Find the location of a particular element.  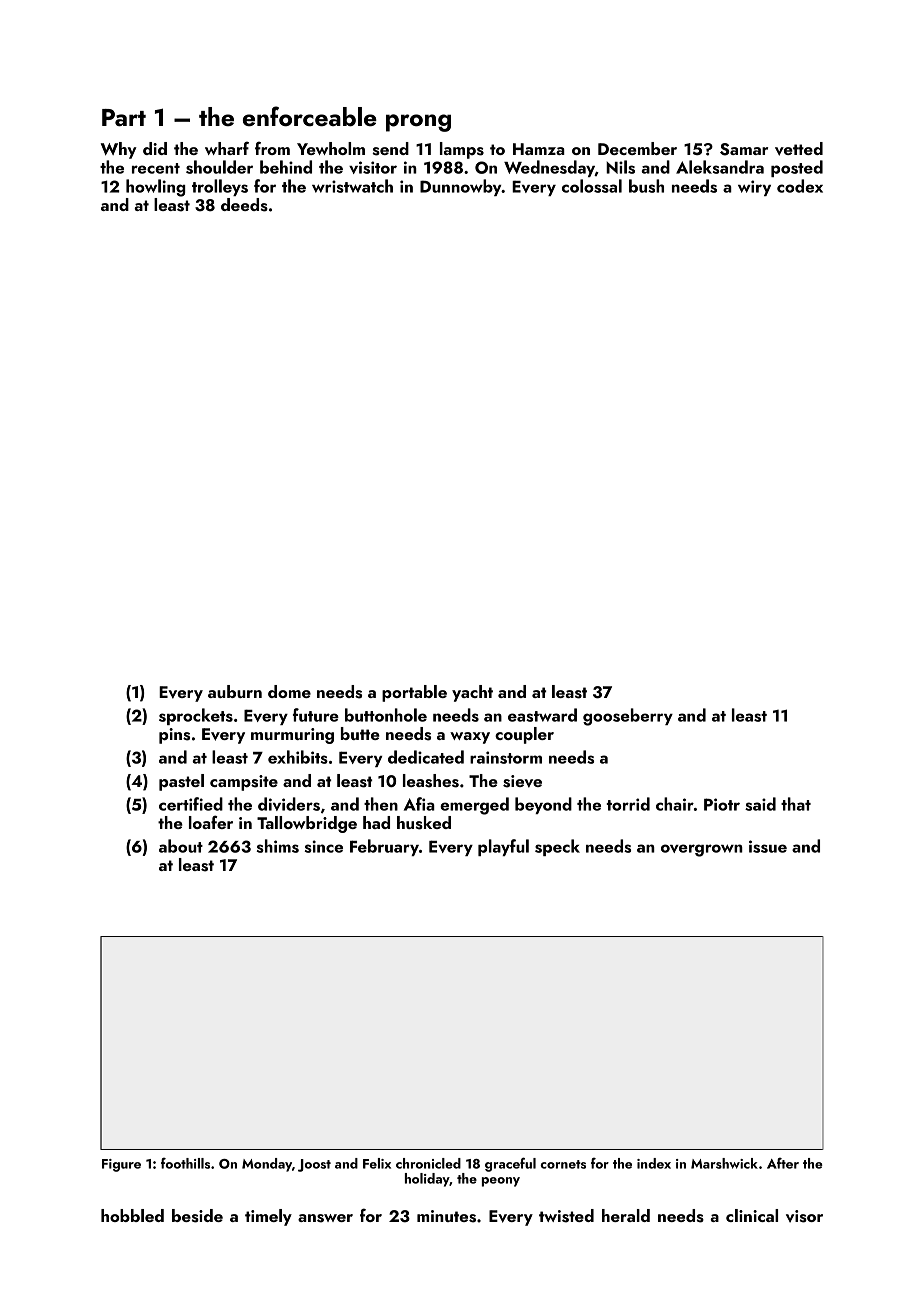

deeds is located at coordinates (244, 205).
